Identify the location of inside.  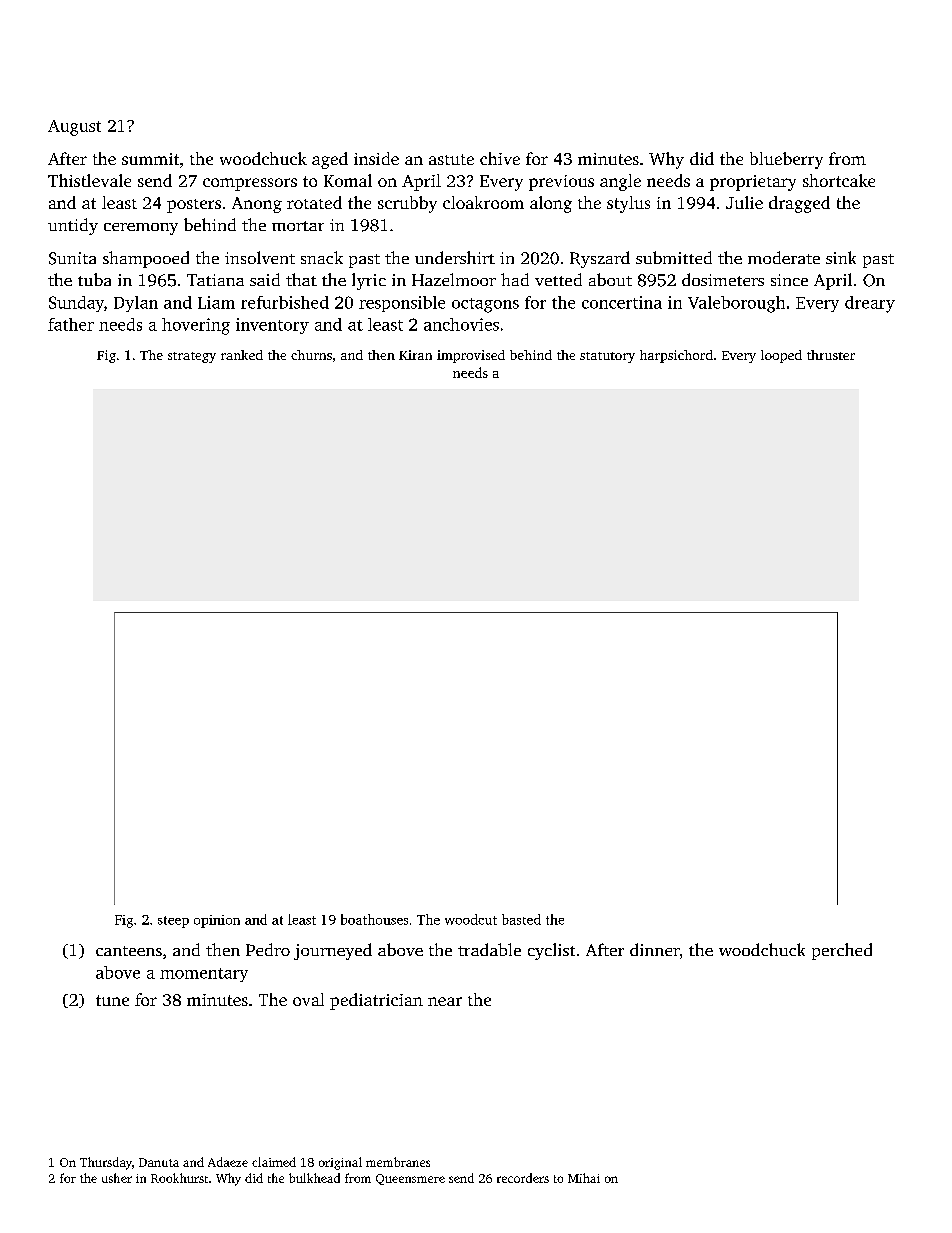
(376, 158).
